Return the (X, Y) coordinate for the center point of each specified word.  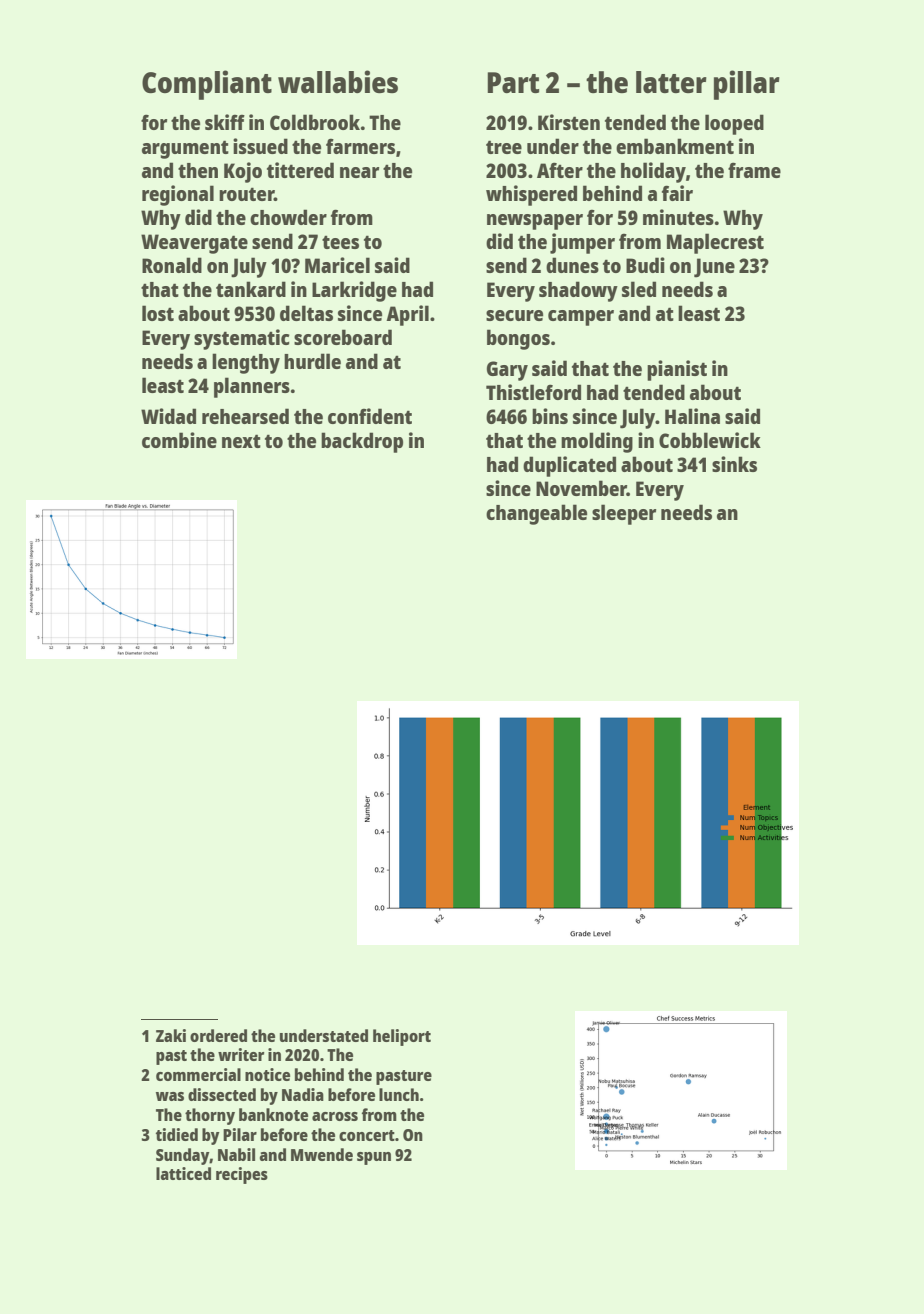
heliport (402, 1037)
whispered (531, 195)
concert (367, 1135)
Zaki (171, 1035)
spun (374, 1158)
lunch (399, 1094)
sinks (734, 464)
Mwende (322, 1154)
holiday (653, 172)
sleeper (624, 514)
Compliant (207, 85)
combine (179, 440)
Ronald (172, 265)
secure (514, 315)
